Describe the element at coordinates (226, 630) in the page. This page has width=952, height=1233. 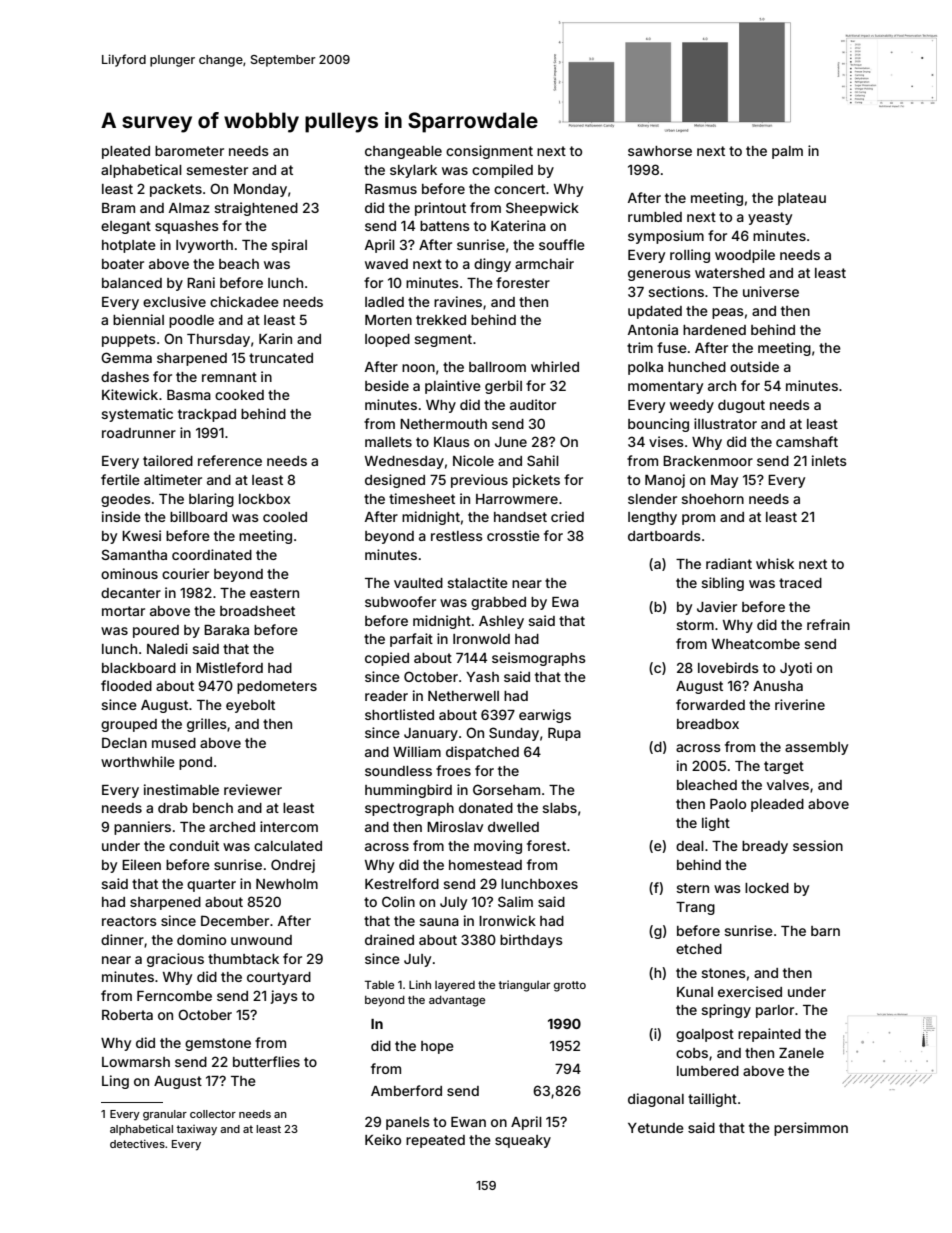
I see `Baraka` at that location.
